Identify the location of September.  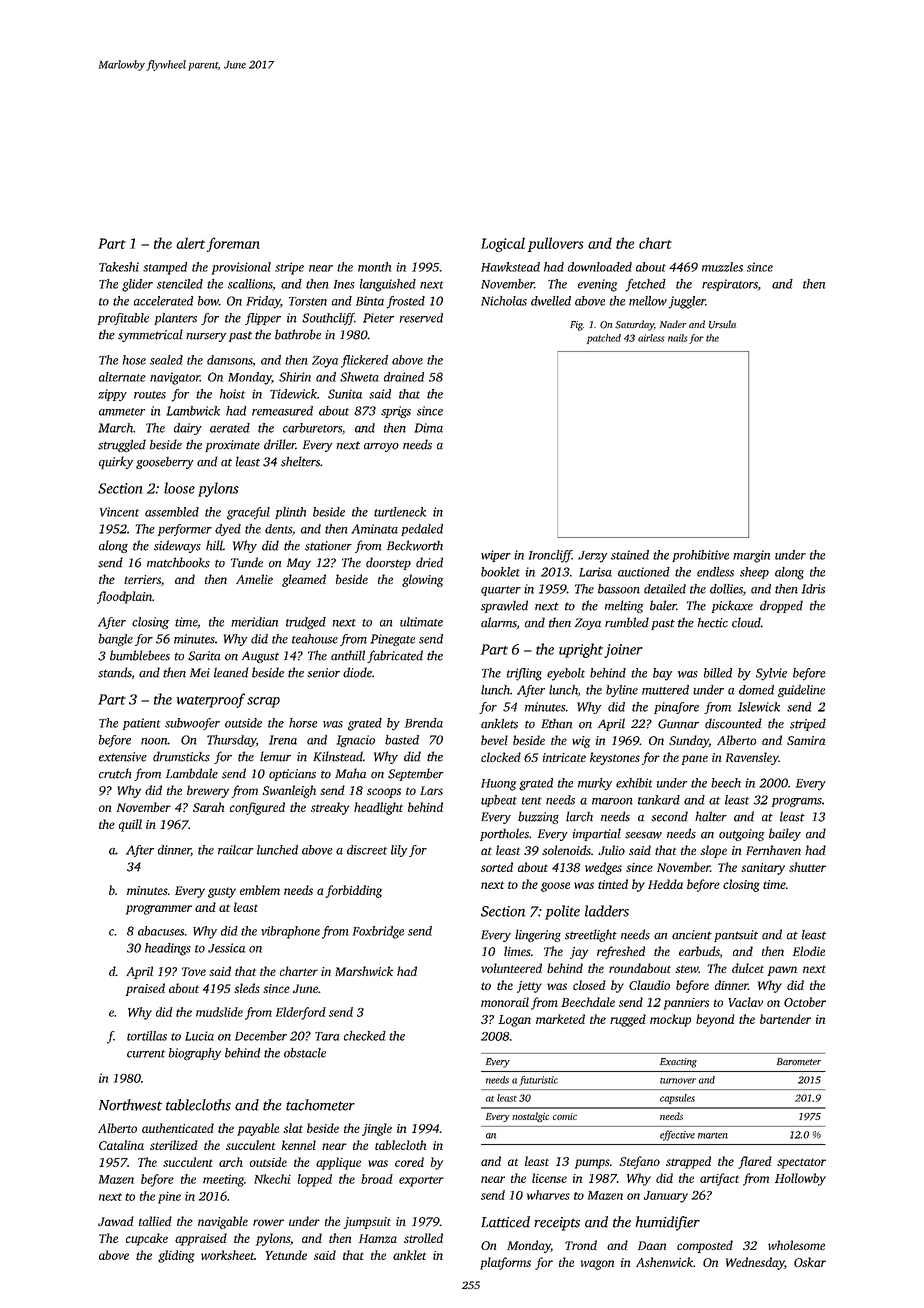
(416, 774).
